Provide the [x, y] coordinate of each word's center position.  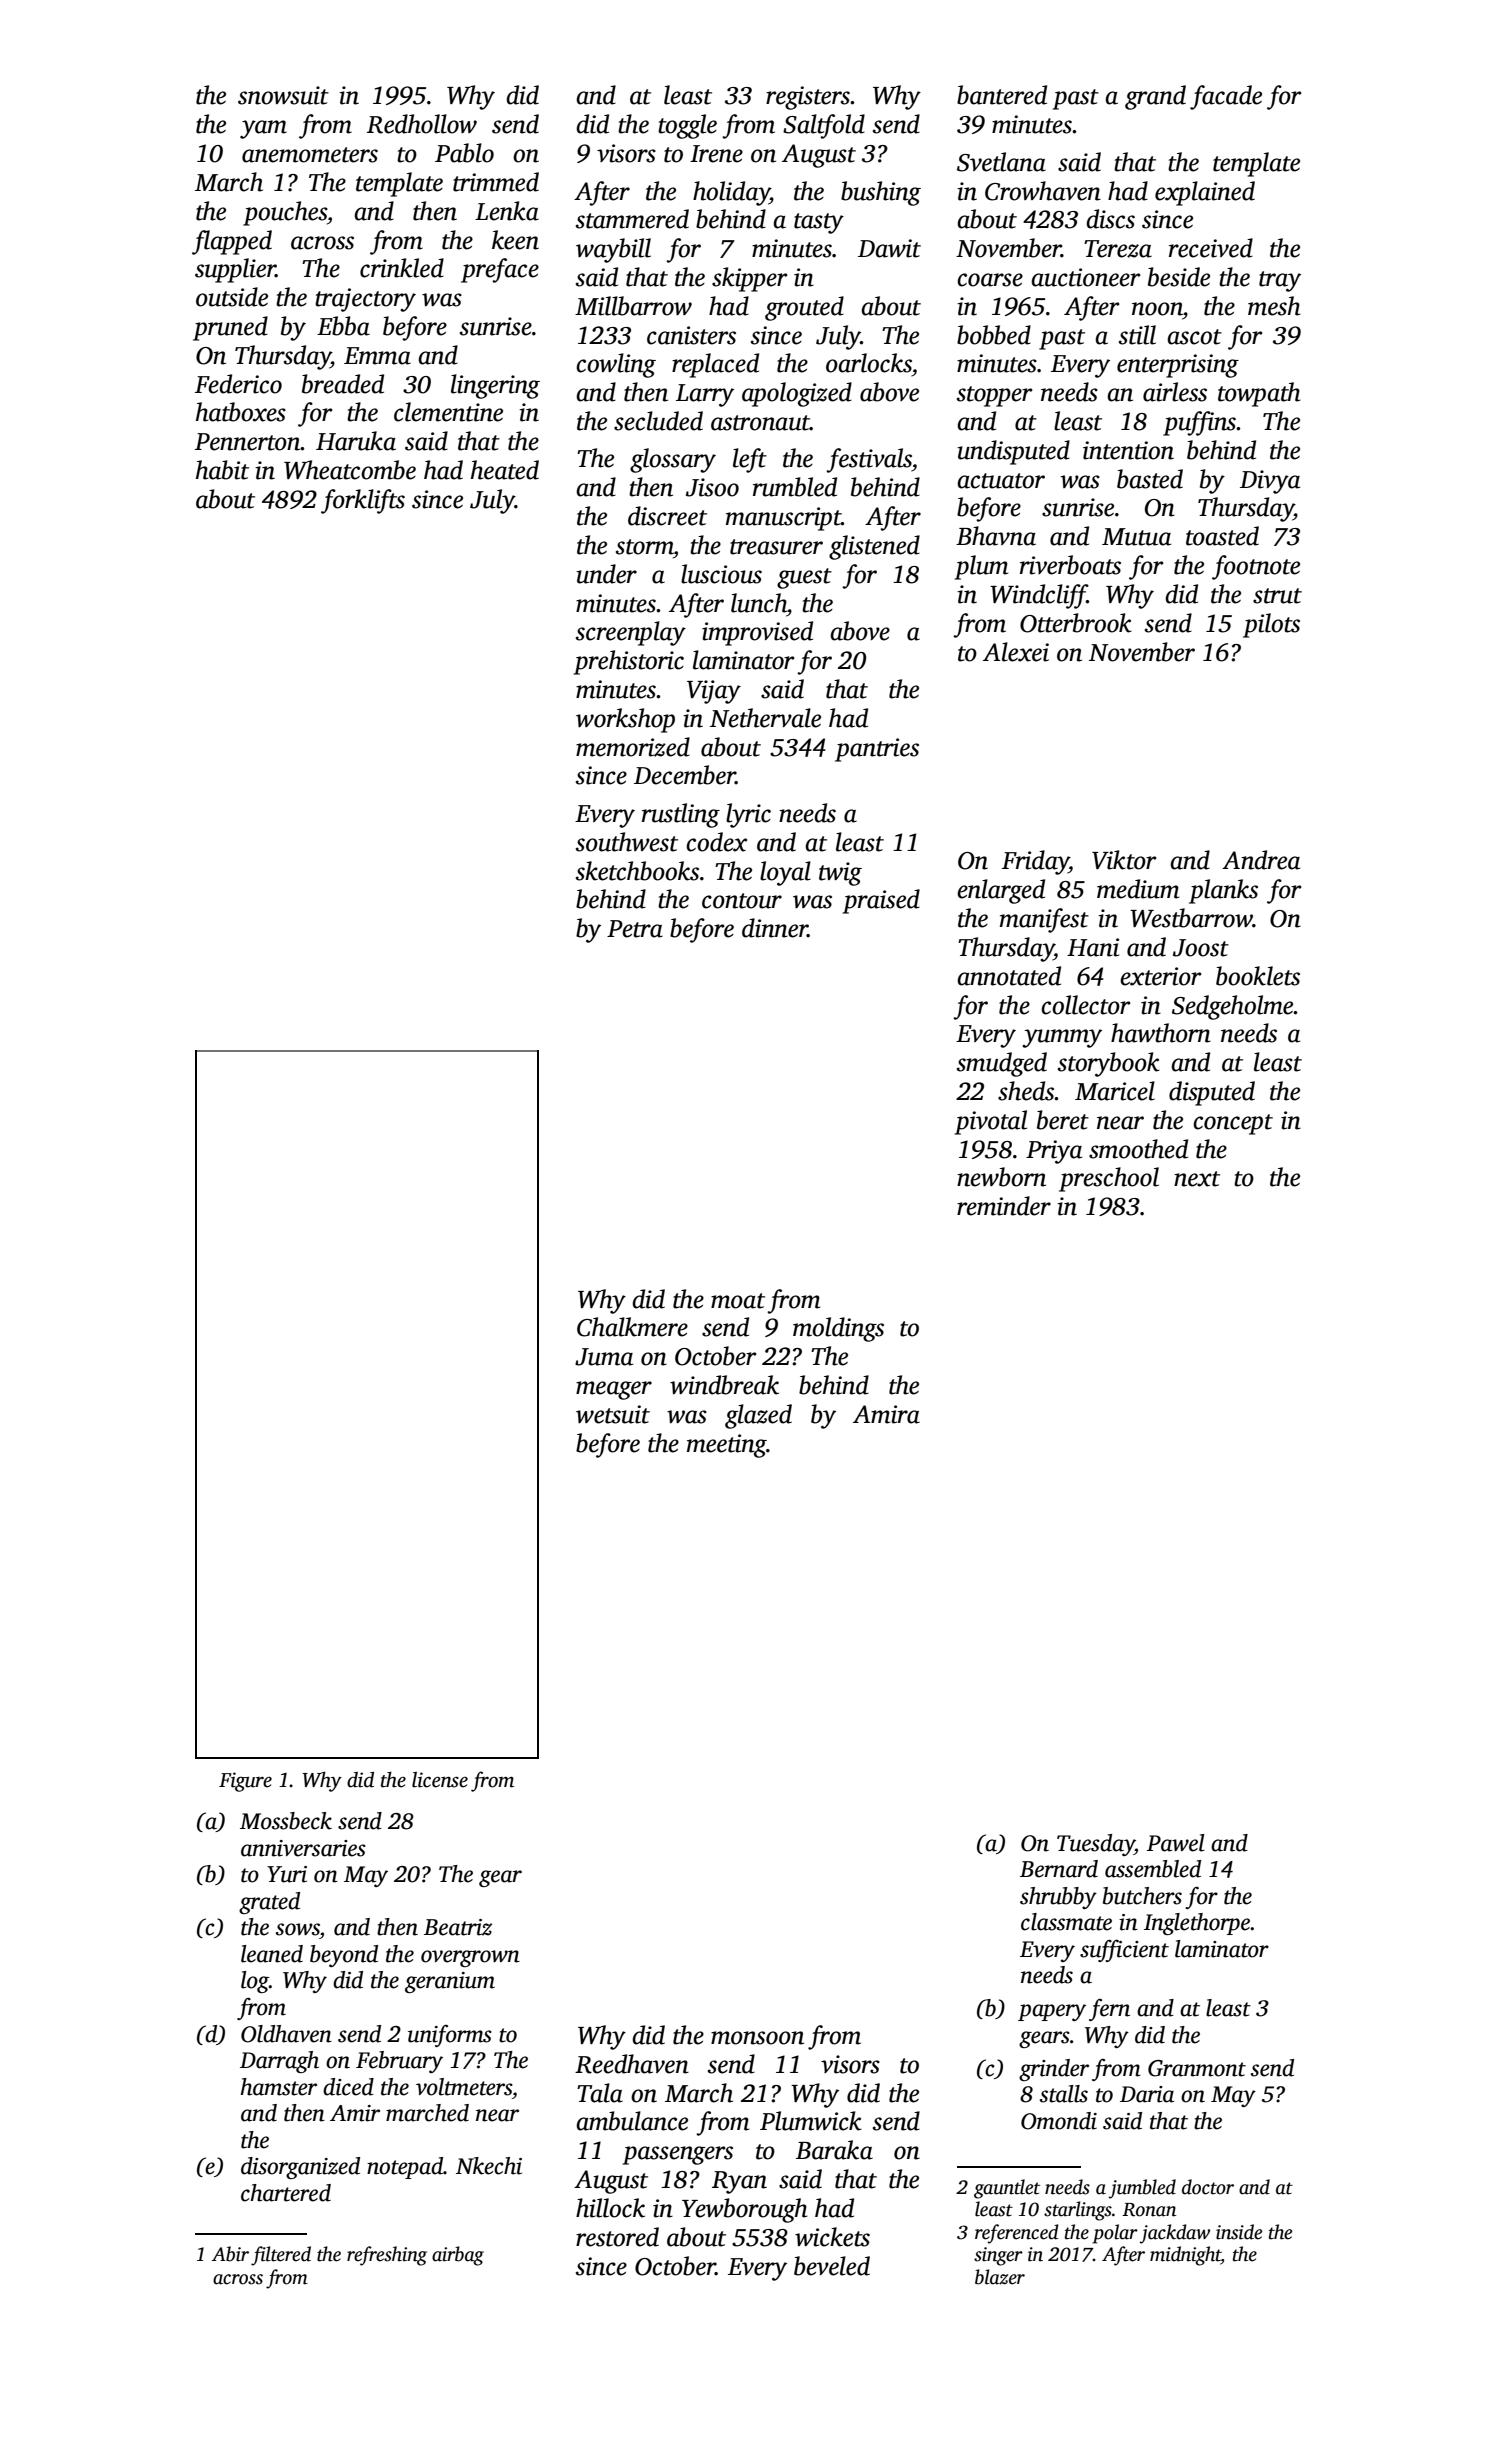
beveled [832, 2266]
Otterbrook [1076, 623]
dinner [775, 928]
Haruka [356, 441]
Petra [635, 929]
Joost [1201, 948]
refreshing [387, 2256]
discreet [667, 516]
